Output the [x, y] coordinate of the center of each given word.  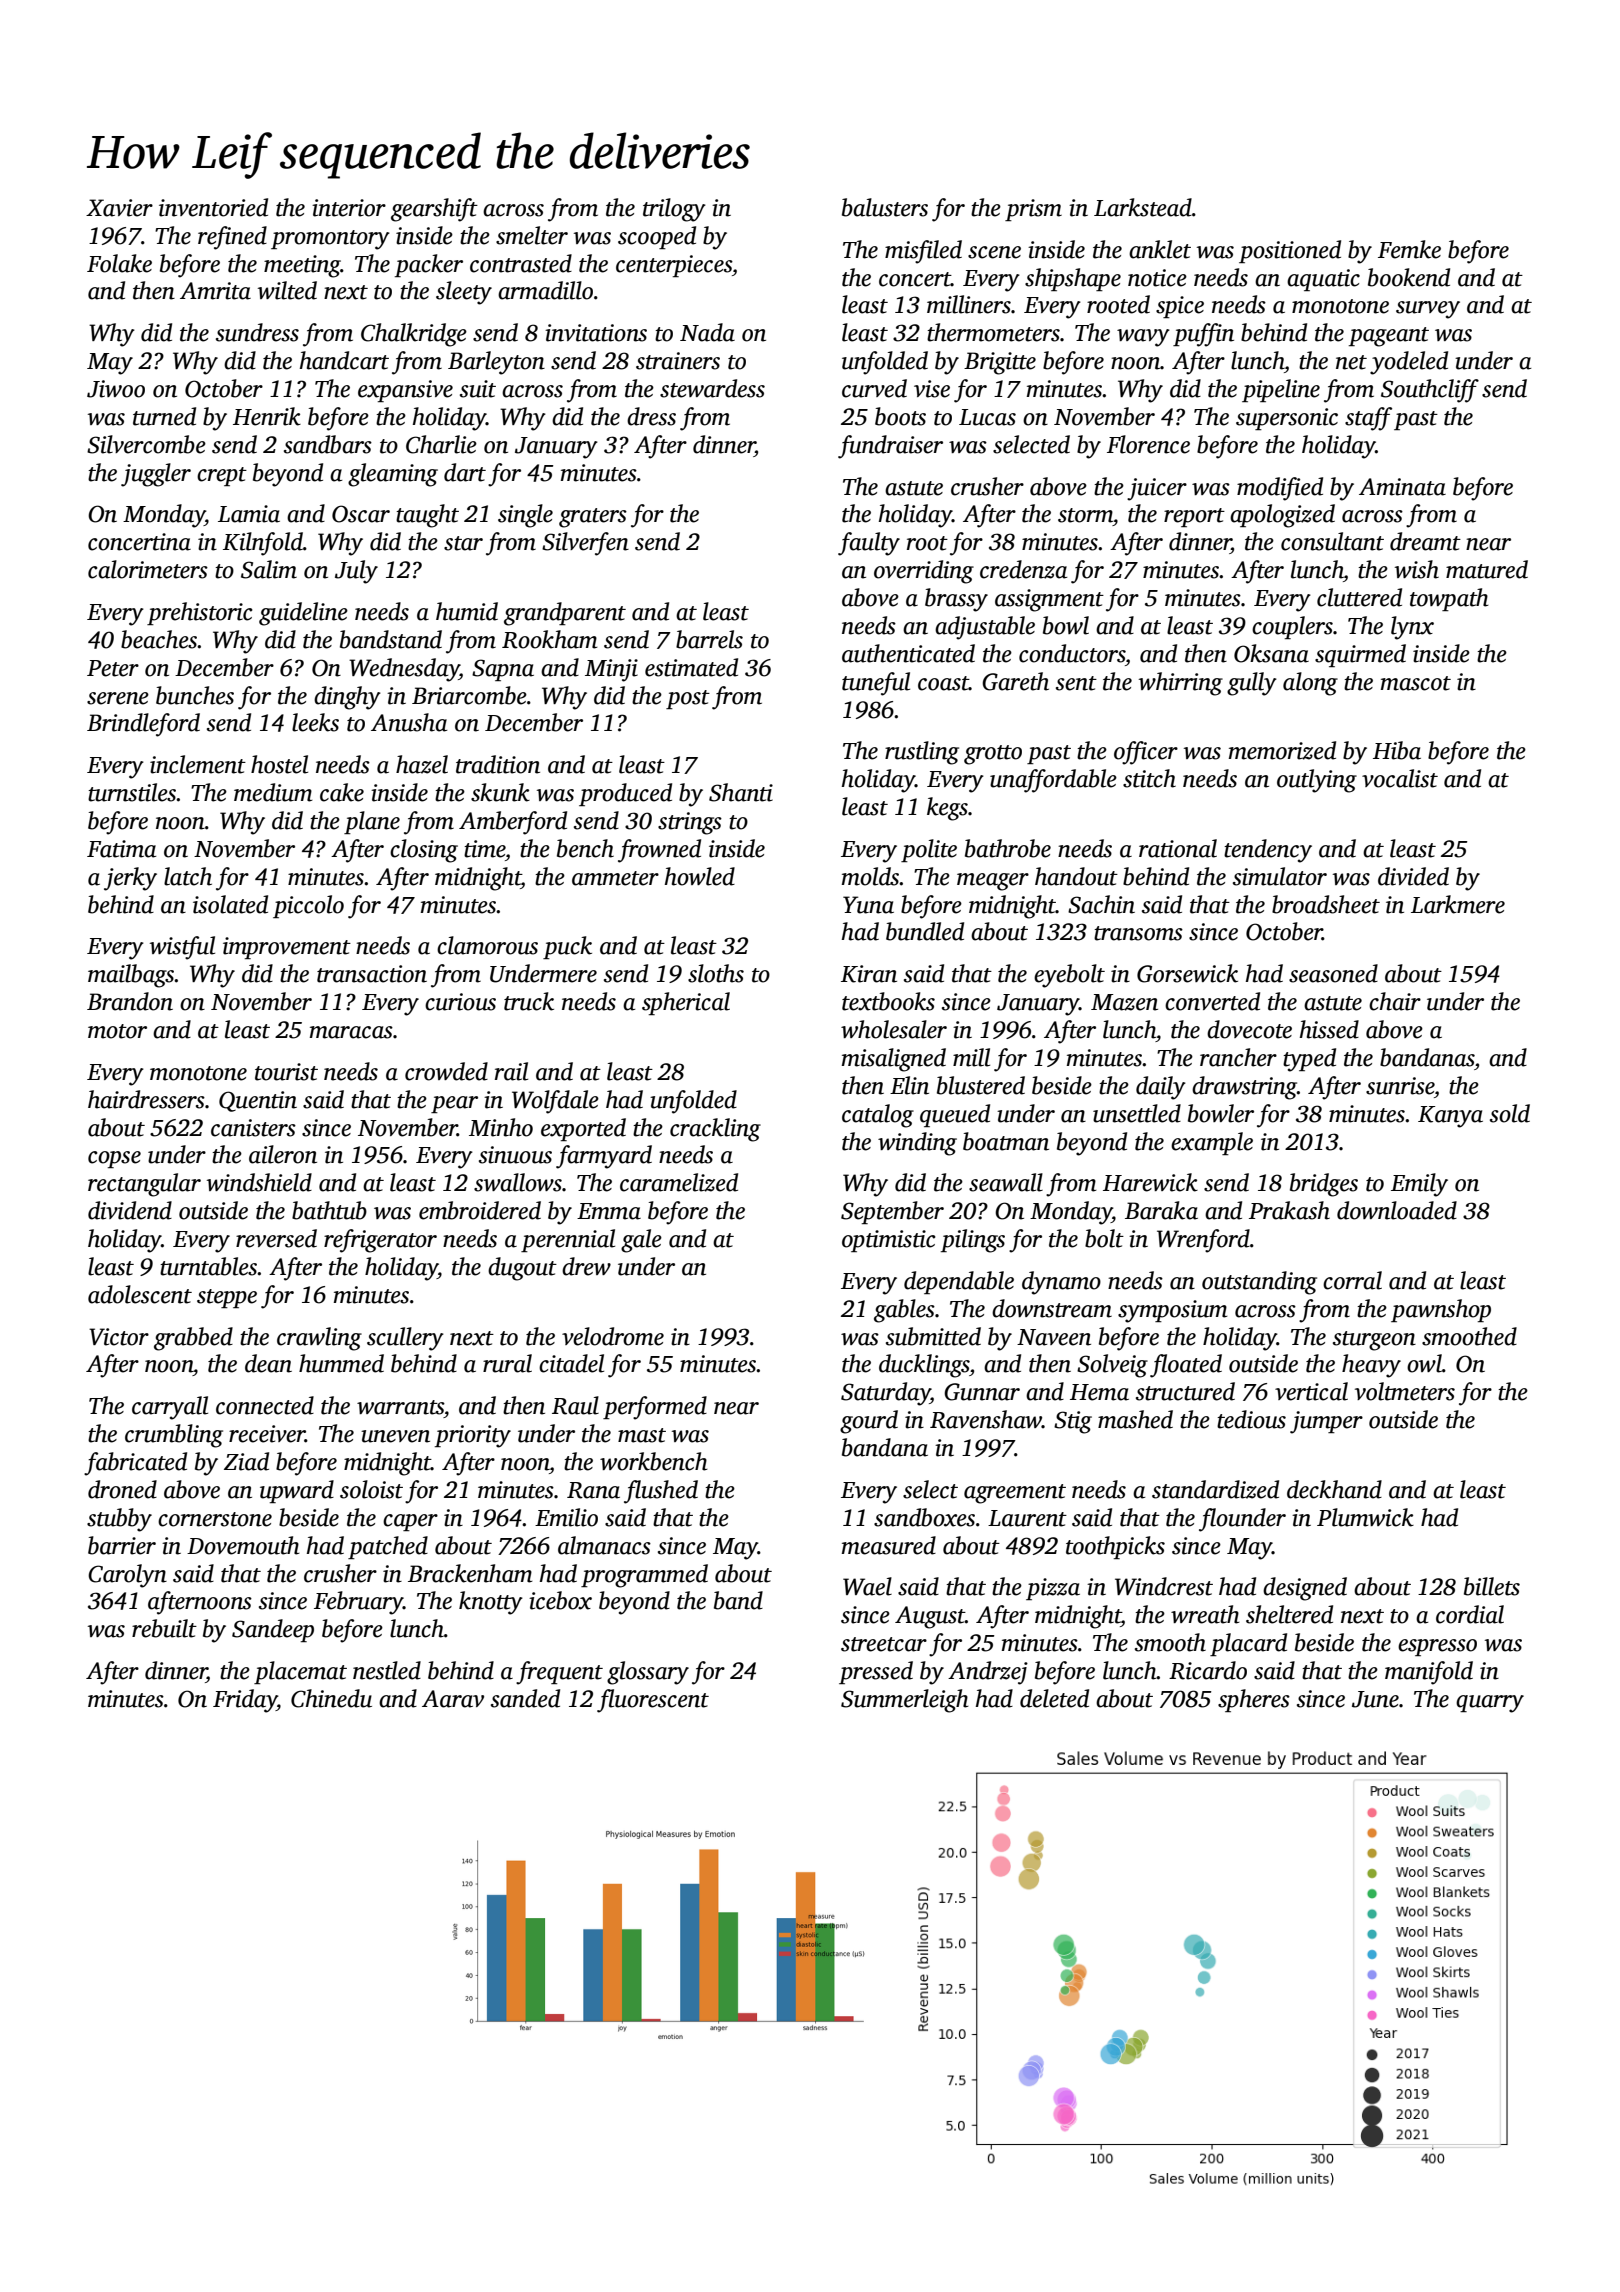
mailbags [131, 976]
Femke [1409, 249]
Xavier [119, 208]
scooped [657, 237]
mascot [1416, 683]
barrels [709, 639]
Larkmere [1458, 904]
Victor [119, 1337]
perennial [568, 1240]
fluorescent [653, 1701]
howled [700, 876]
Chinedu [331, 1698]
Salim [269, 569]
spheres [1254, 1700]
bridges [1324, 1185]
